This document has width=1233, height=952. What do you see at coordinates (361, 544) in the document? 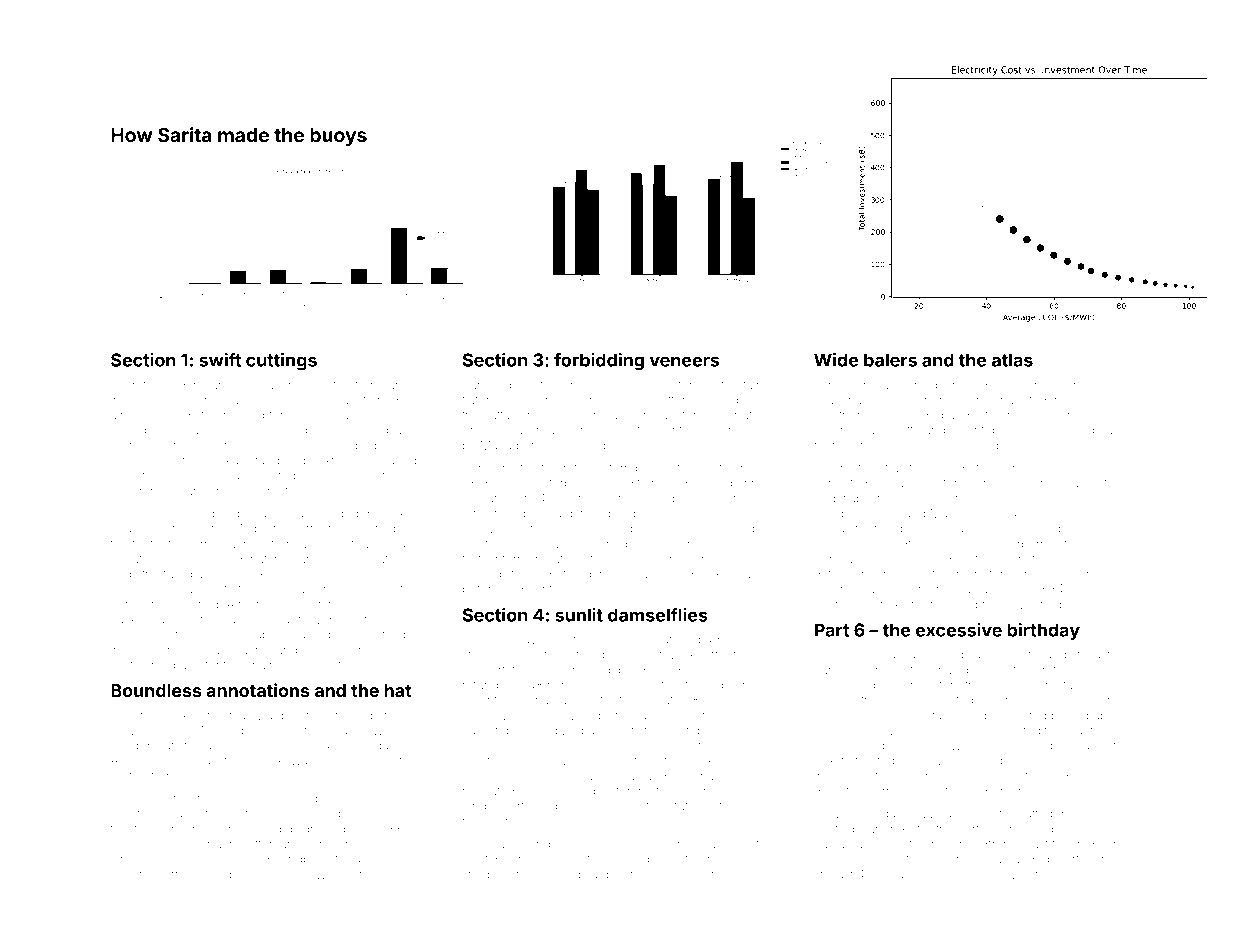
I see `foal` at bounding box center [361, 544].
